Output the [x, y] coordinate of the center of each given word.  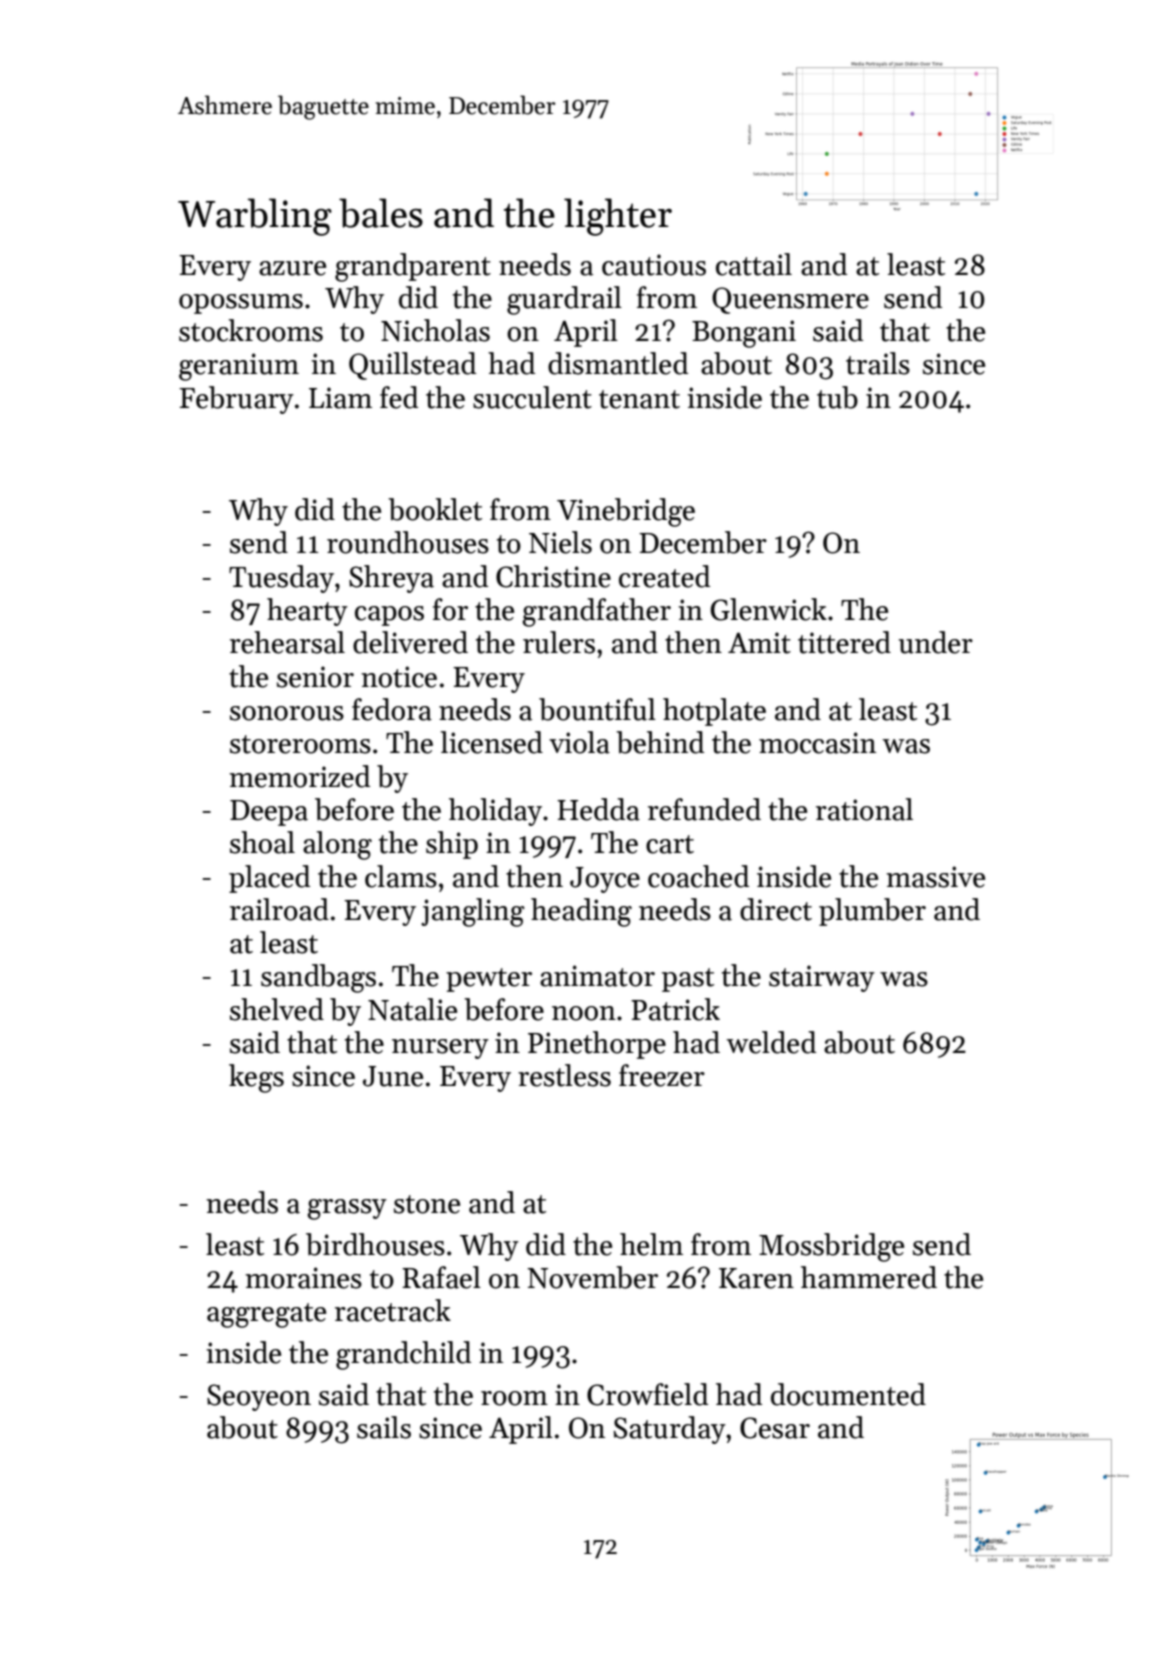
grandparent [413, 267]
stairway [822, 978]
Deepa [269, 813]
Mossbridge [831, 1247]
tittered [844, 642]
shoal [262, 842]
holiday [495, 812]
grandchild [403, 1355]
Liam [340, 398]
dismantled [618, 363]
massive [935, 877]
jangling [473, 912]
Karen [756, 1278]
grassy [347, 1209]
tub [837, 397]
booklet [435, 509]
